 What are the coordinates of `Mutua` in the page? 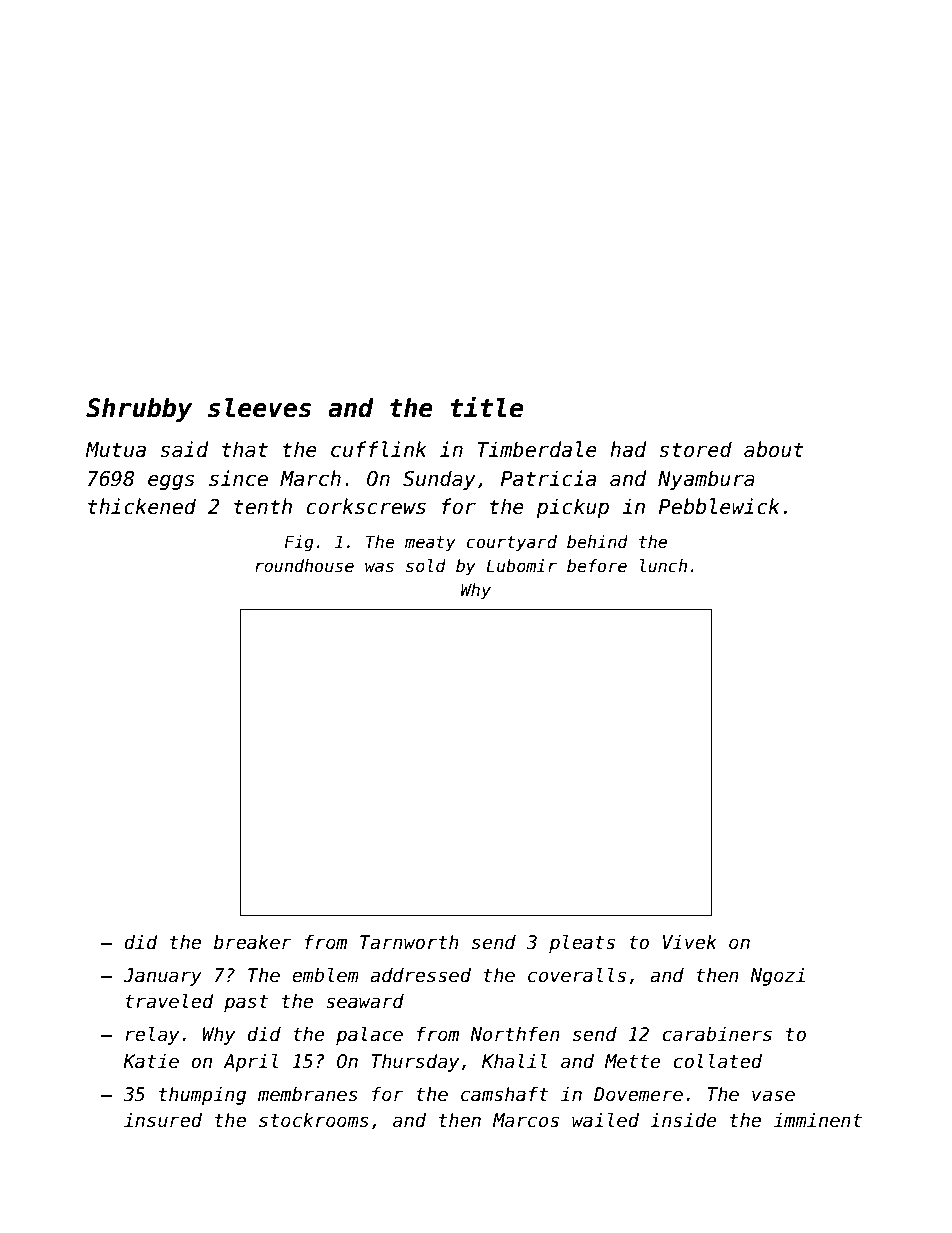 It's located at (115, 450).
